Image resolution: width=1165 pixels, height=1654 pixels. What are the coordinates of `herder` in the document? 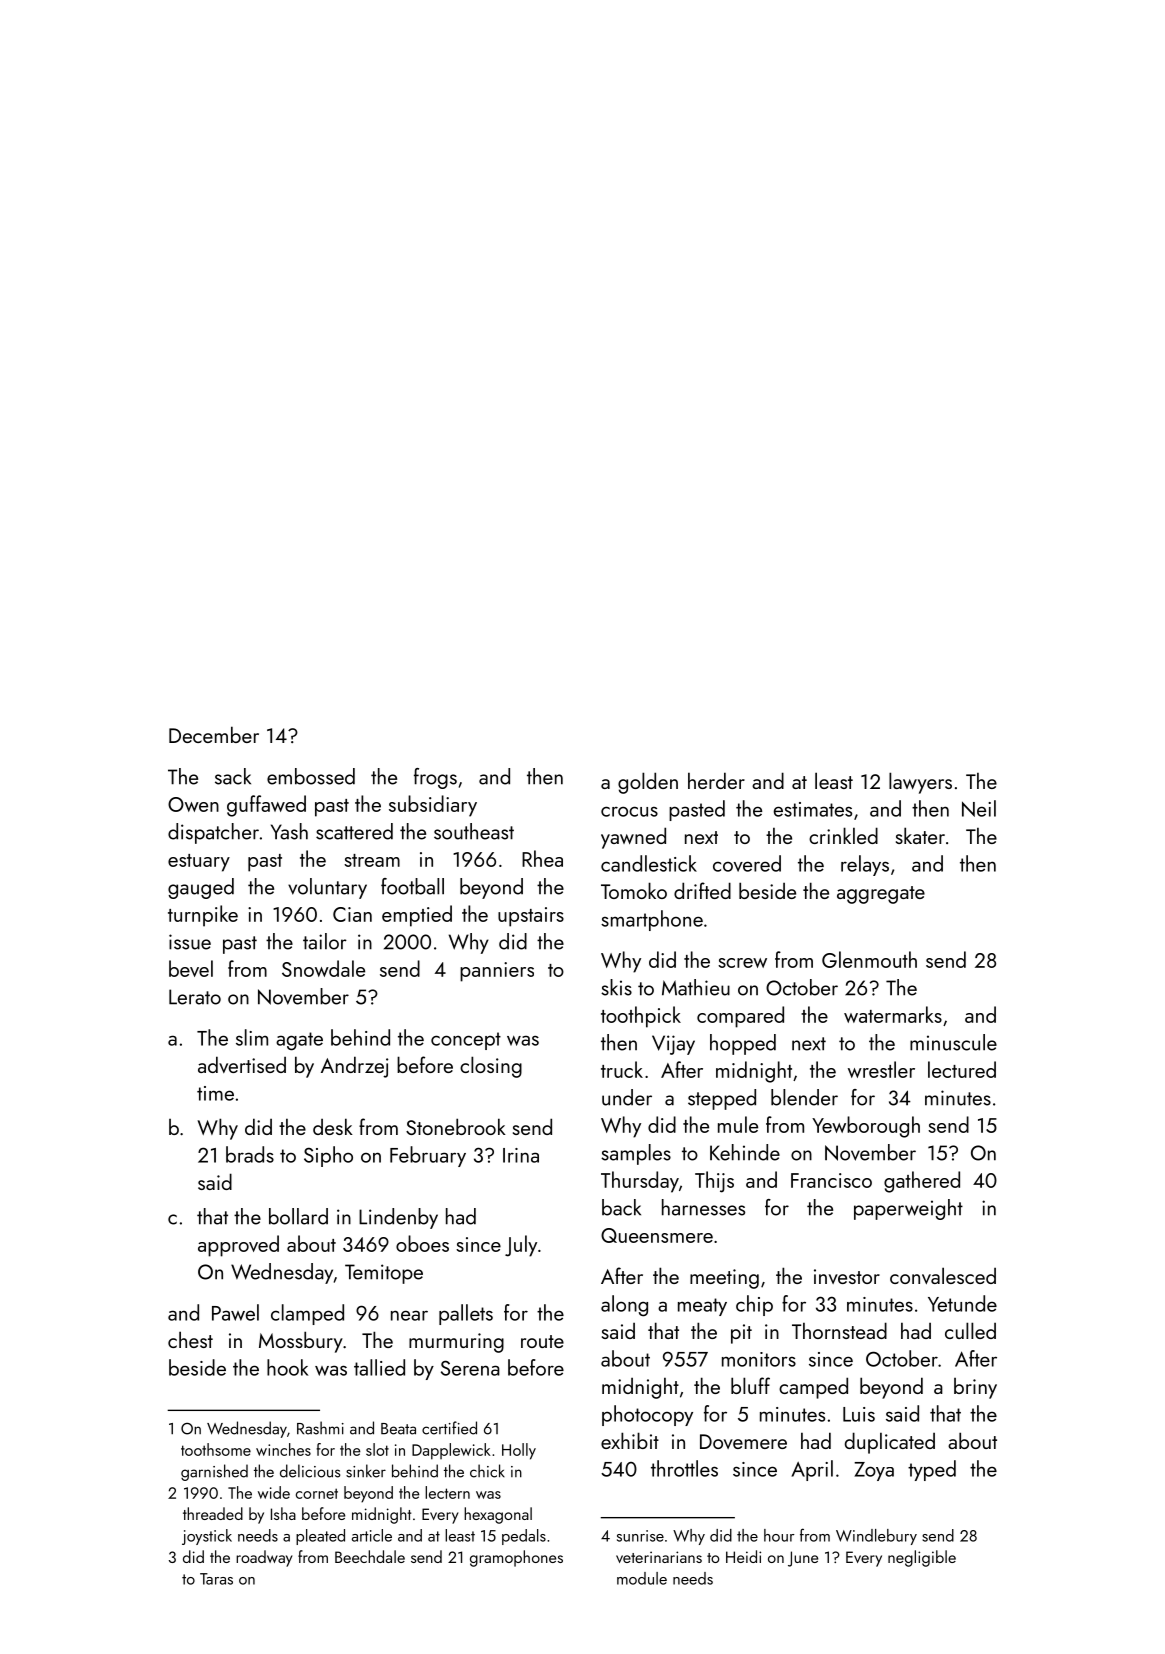 It's located at (716, 780).
